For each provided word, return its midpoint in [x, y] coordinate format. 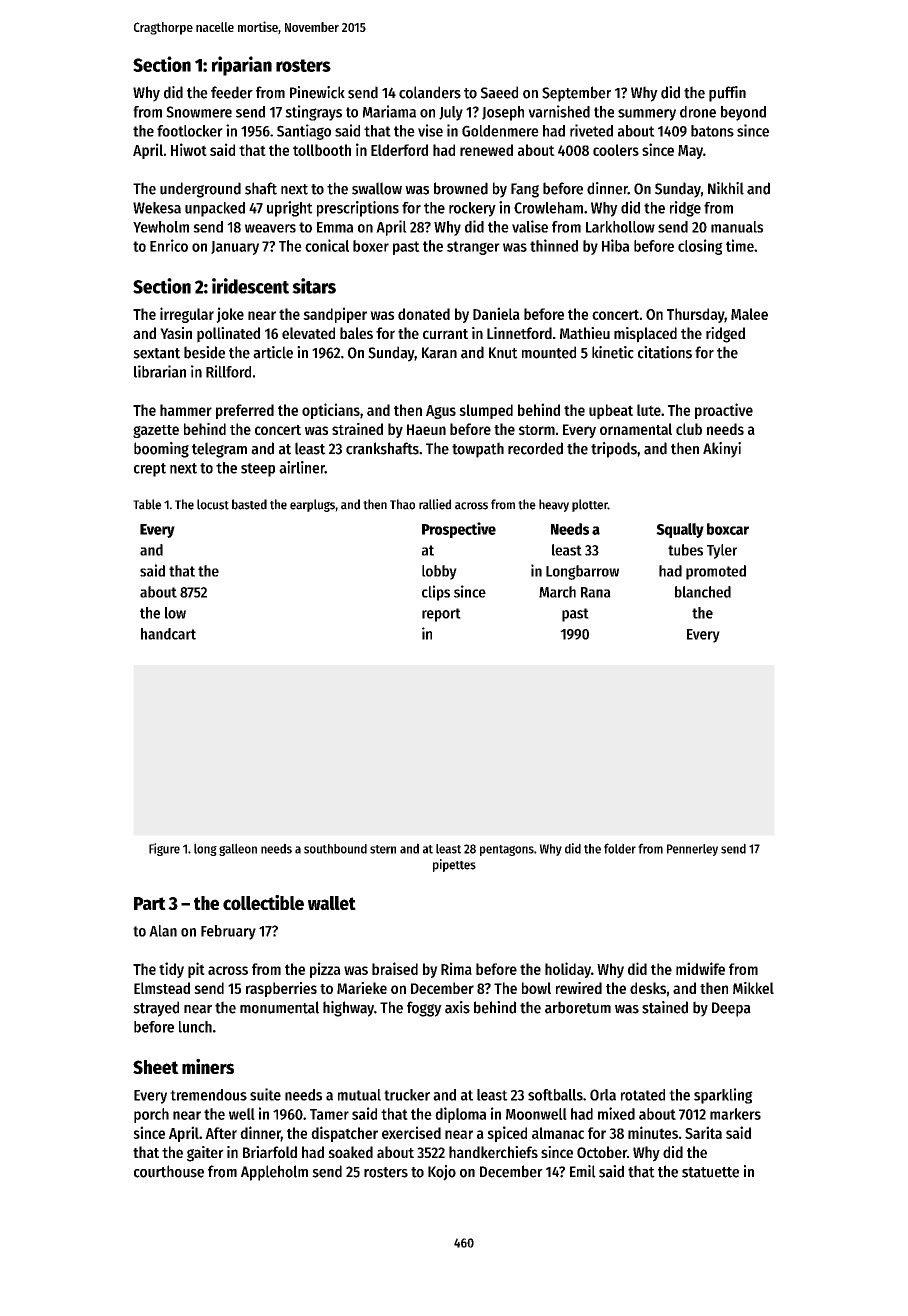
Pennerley [692, 850]
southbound [335, 849]
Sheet [156, 1067]
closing [700, 247]
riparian [242, 66]
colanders [430, 92]
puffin [727, 94]
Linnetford [519, 333]
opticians [331, 411]
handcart [168, 634]
